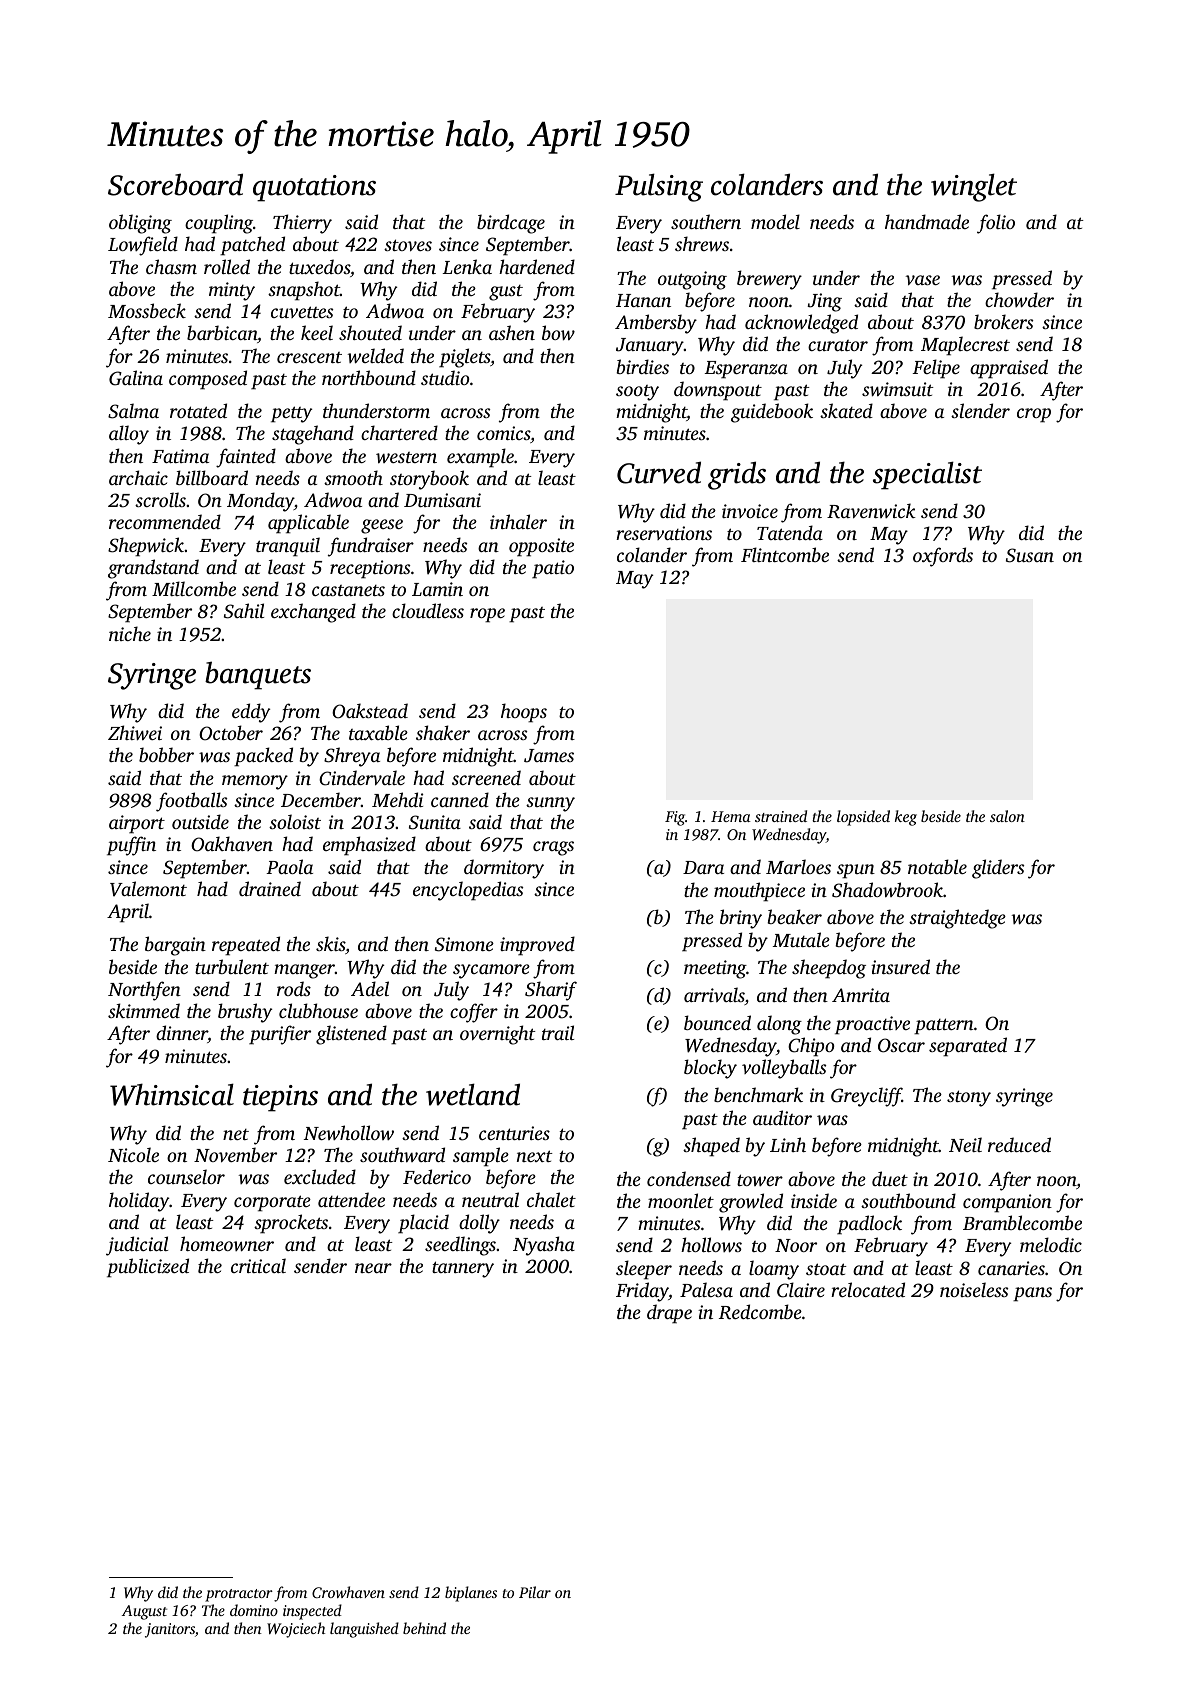  I want to click on soloist, so click(295, 821).
